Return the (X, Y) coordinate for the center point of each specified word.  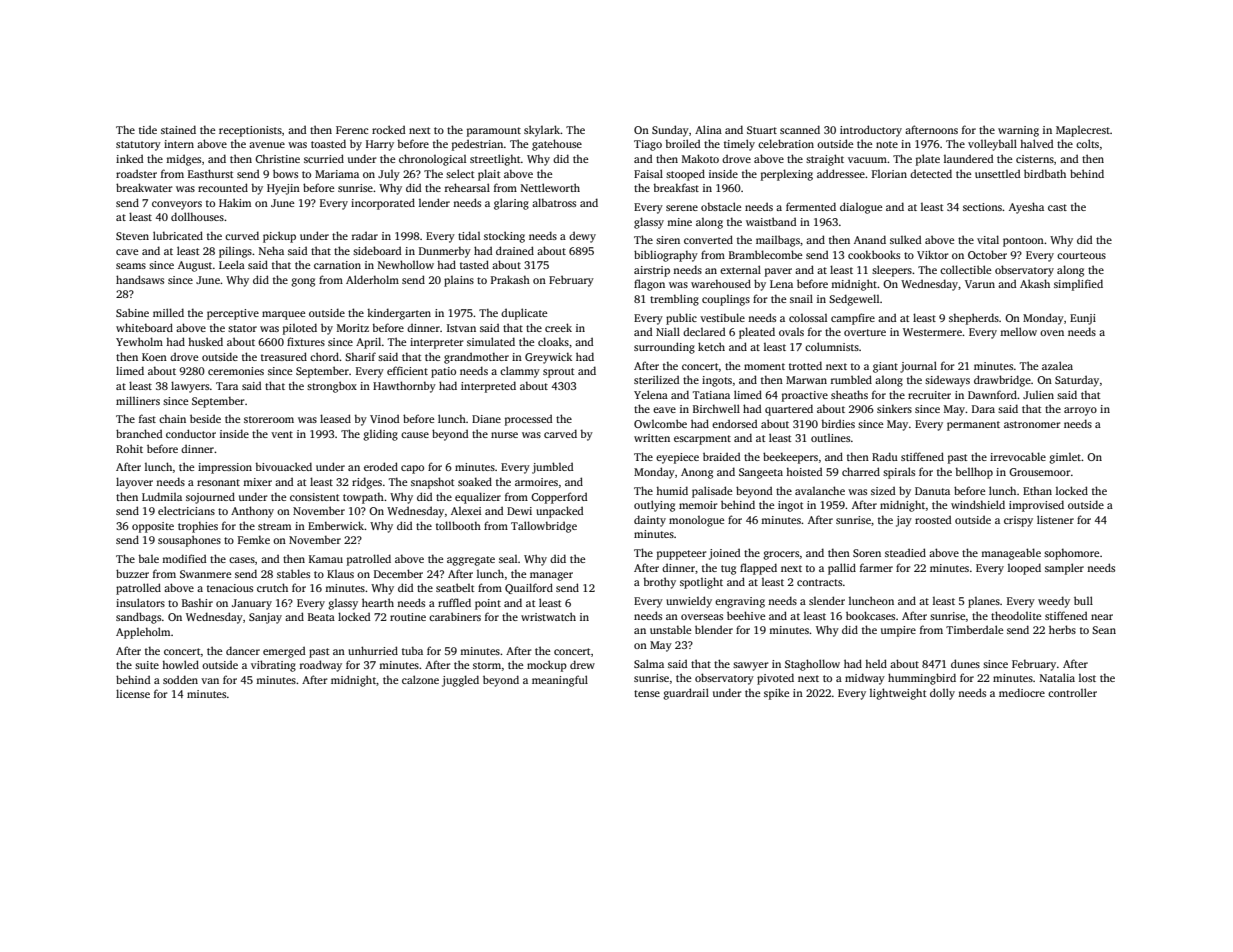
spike (776, 694)
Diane (486, 419)
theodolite (1016, 615)
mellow (1018, 331)
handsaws (140, 279)
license (133, 693)
